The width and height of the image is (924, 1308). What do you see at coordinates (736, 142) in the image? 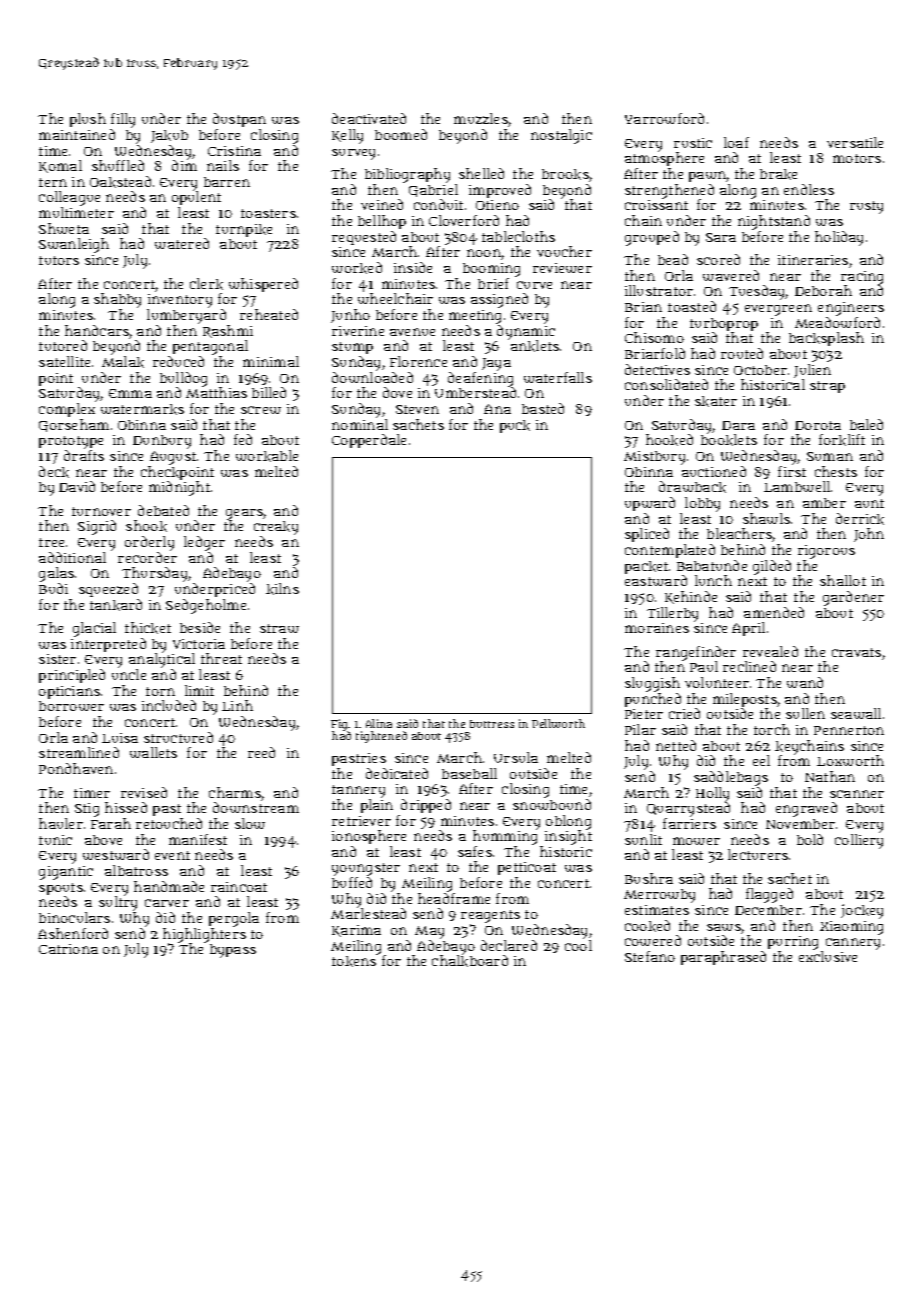
I see `loaf` at bounding box center [736, 142].
